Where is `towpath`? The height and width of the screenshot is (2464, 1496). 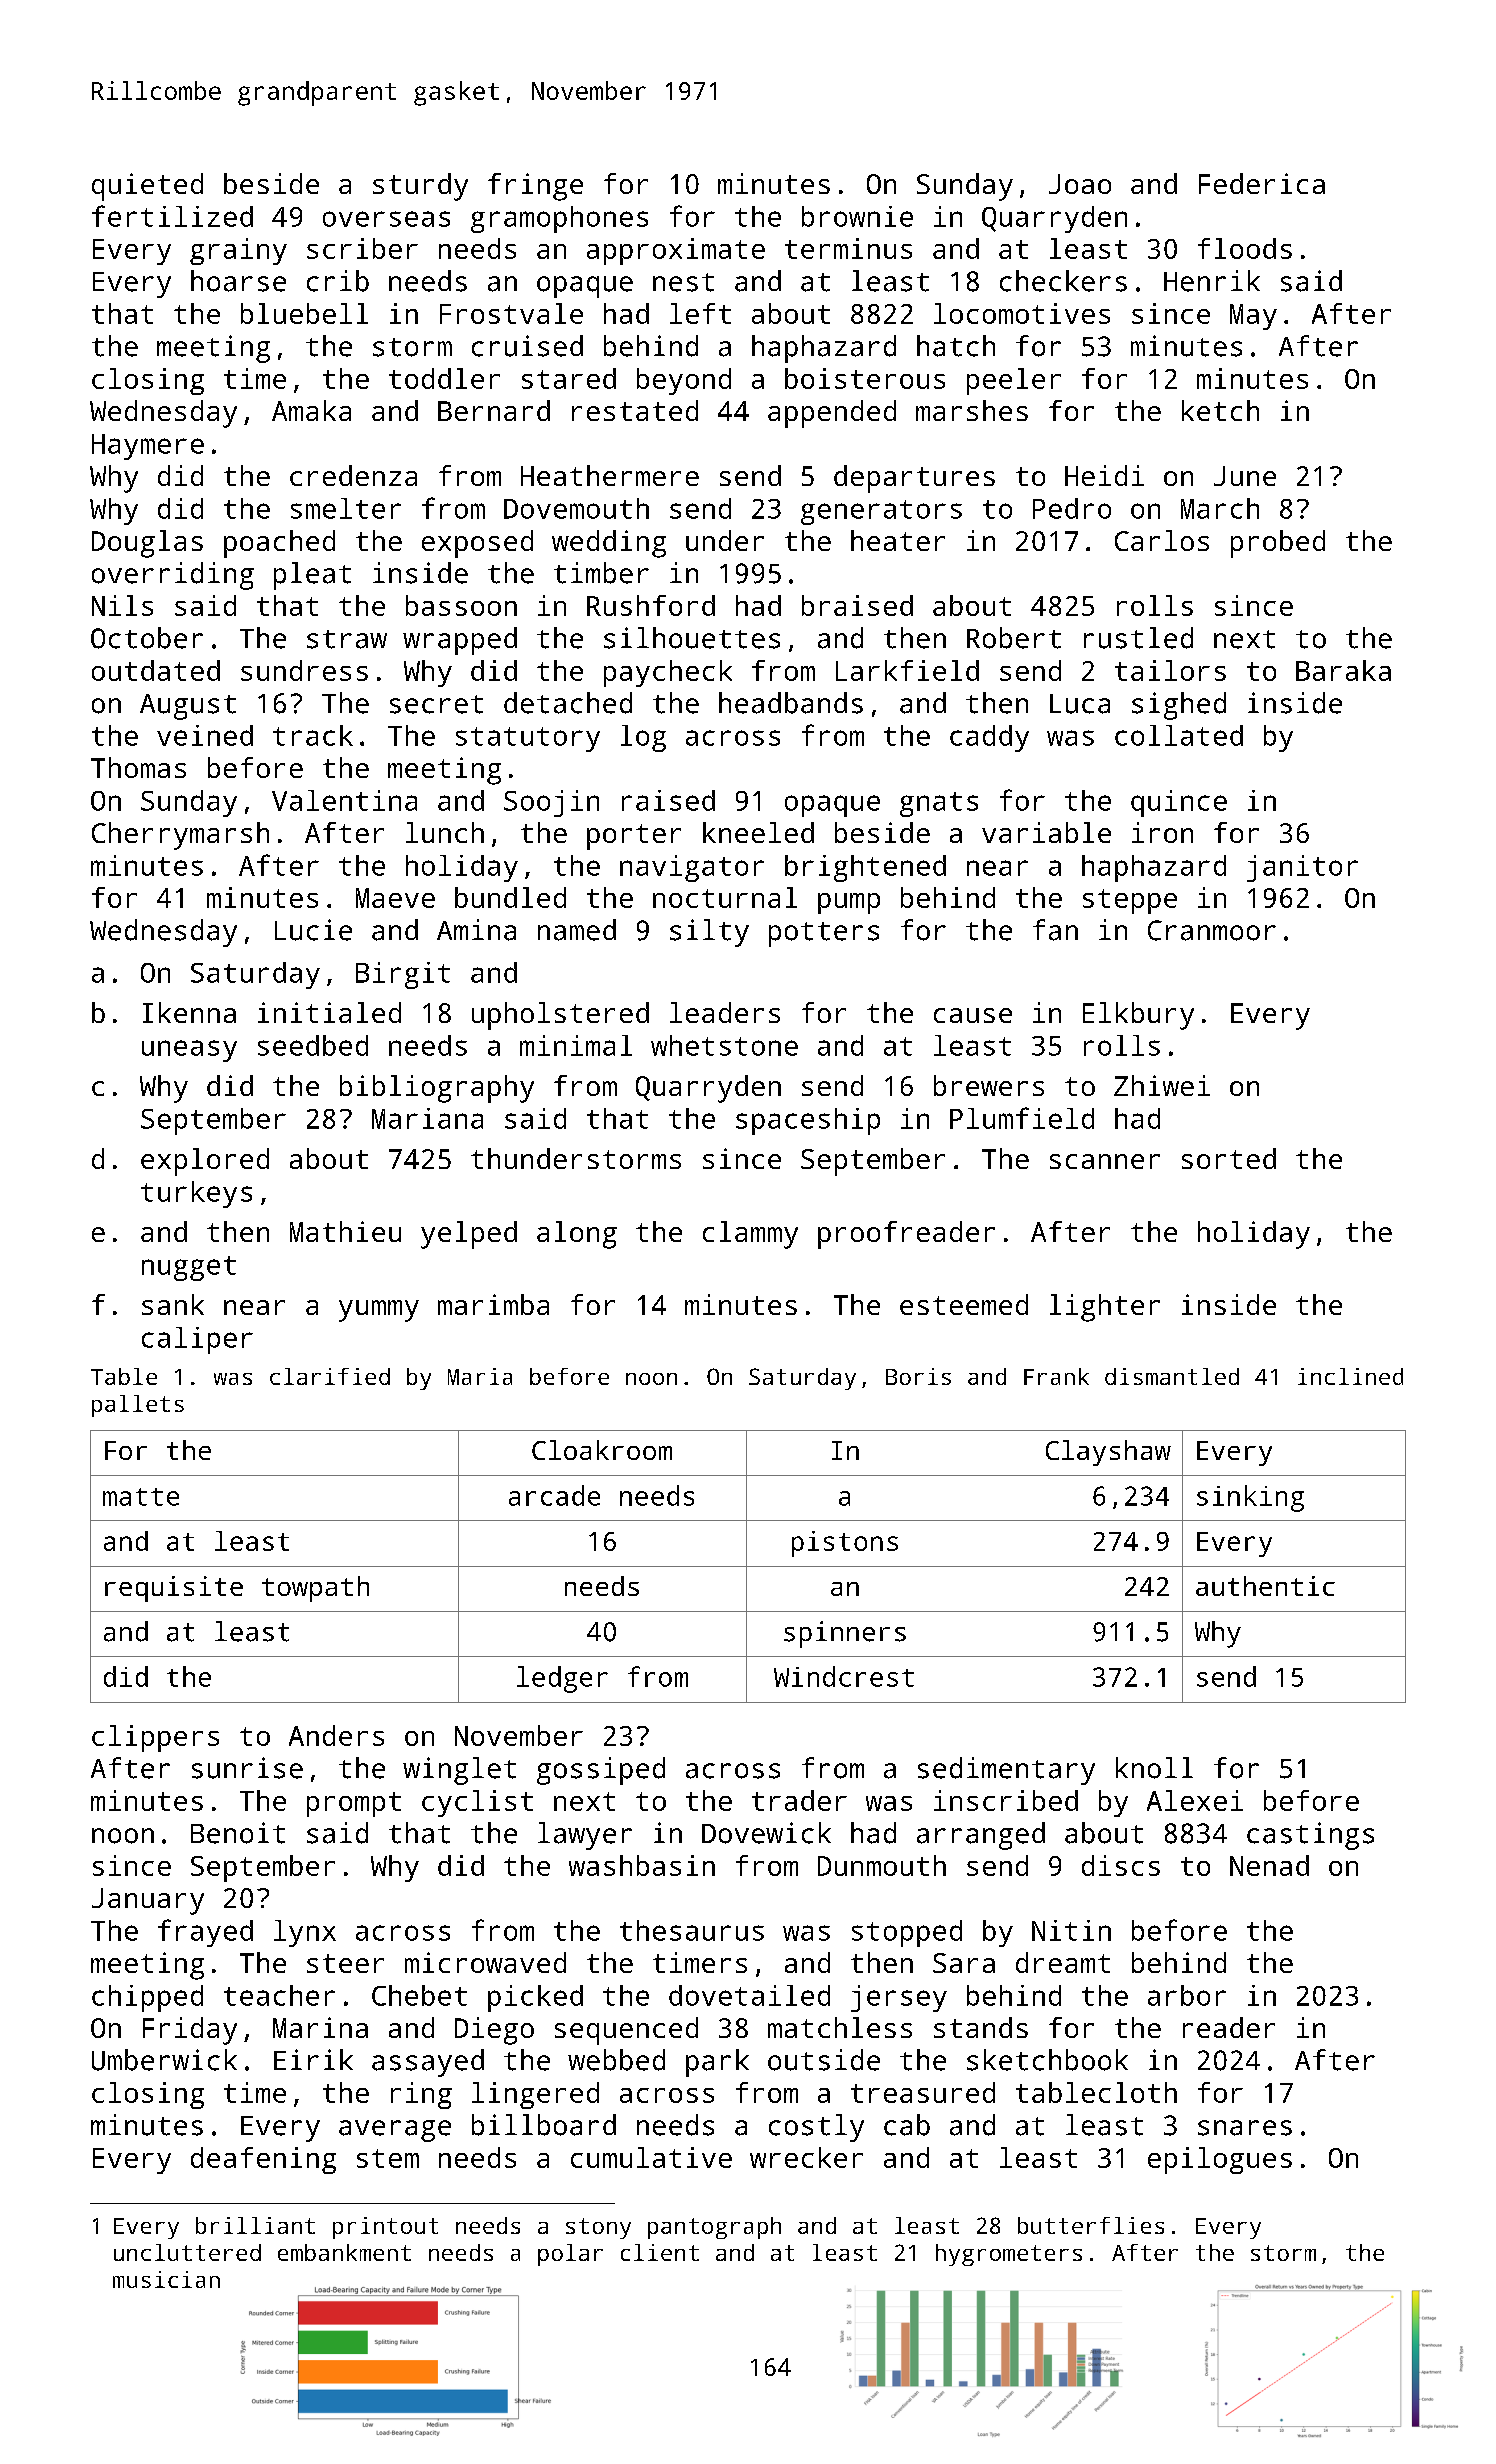 towpath is located at coordinates (315, 1589).
